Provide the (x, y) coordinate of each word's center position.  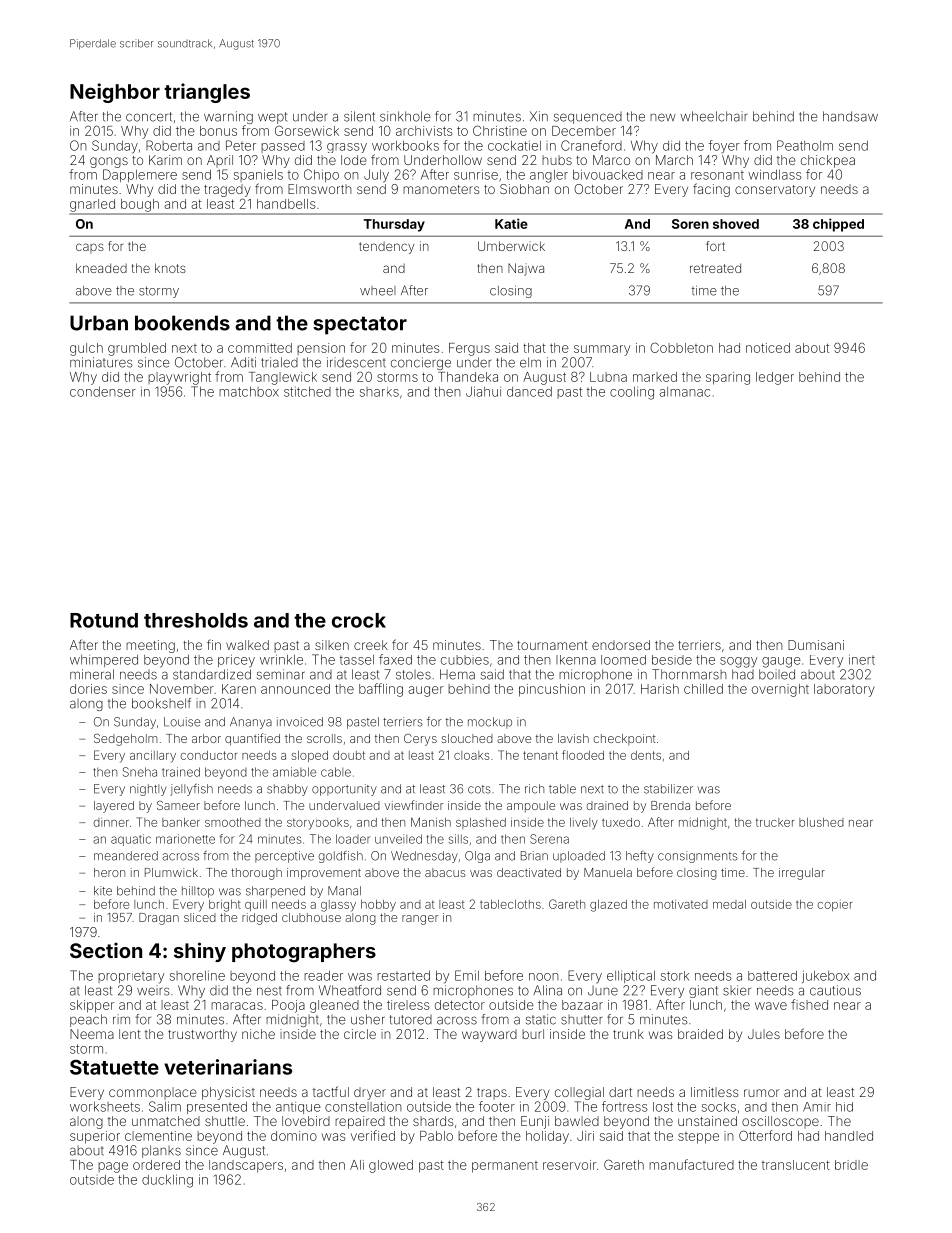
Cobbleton (681, 347)
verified (373, 1135)
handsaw (850, 116)
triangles (207, 93)
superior (95, 1137)
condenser (103, 392)
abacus (445, 872)
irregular (802, 874)
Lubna (608, 377)
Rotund (104, 620)
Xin (539, 116)
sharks (379, 392)
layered (114, 807)
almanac (684, 392)
